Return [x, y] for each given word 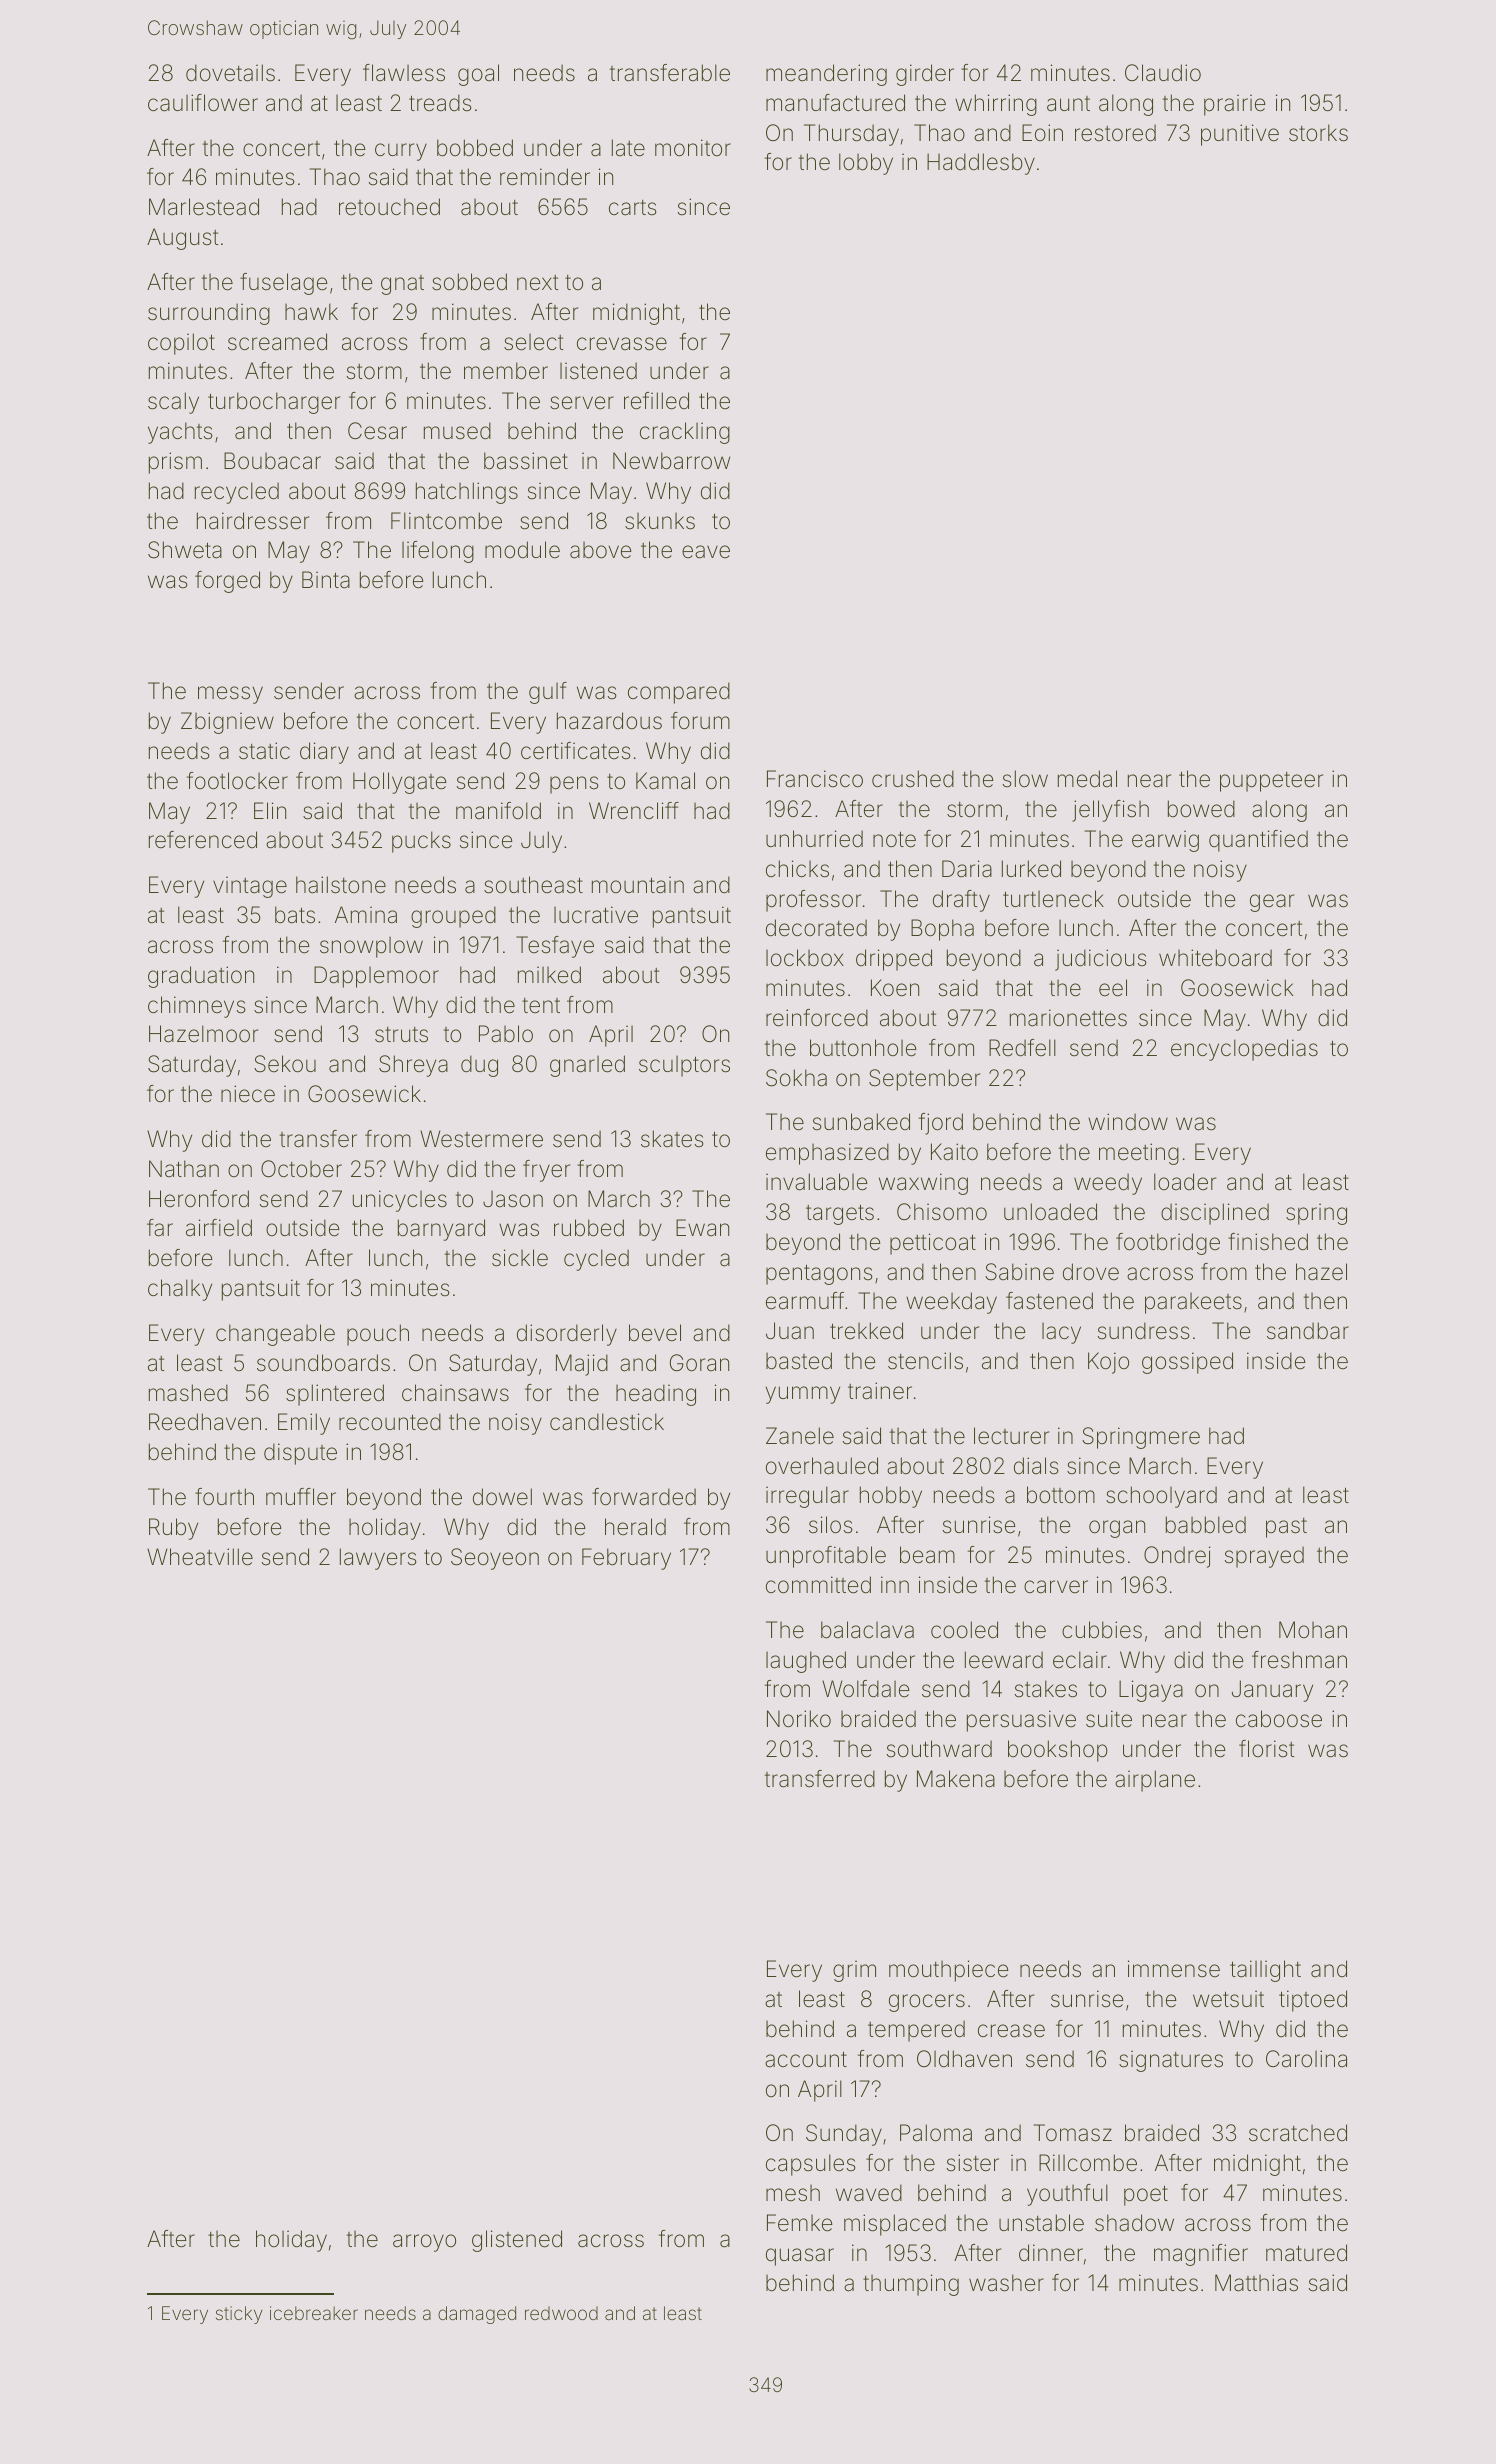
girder [925, 75]
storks [1318, 133]
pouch [378, 1335]
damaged [477, 2315]
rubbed [589, 1228]
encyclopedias [1244, 1050]
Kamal [665, 781]
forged [227, 582]
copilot [181, 344]
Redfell [1022, 1048]
